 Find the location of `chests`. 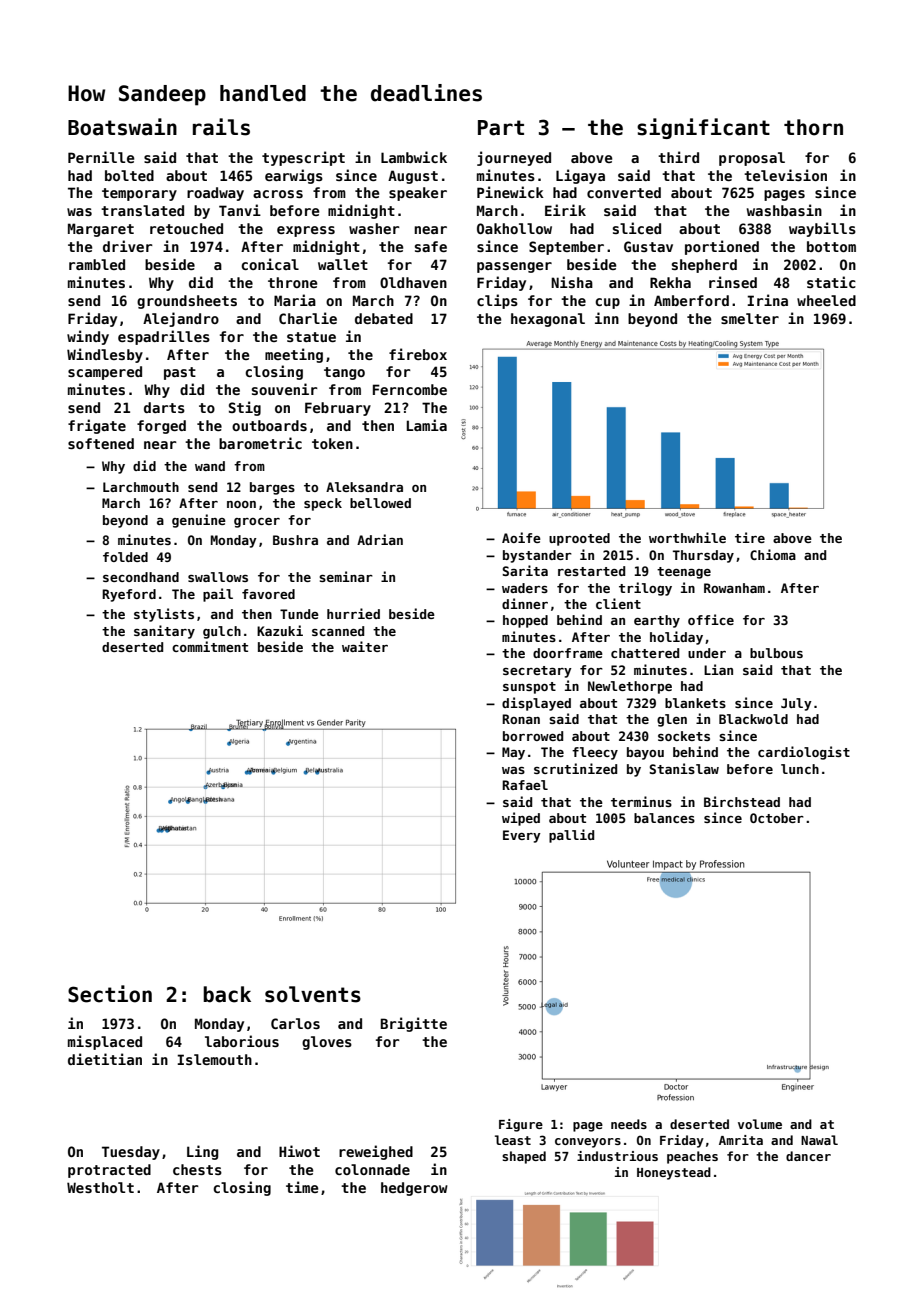

chests is located at coordinates (197, 1169).
